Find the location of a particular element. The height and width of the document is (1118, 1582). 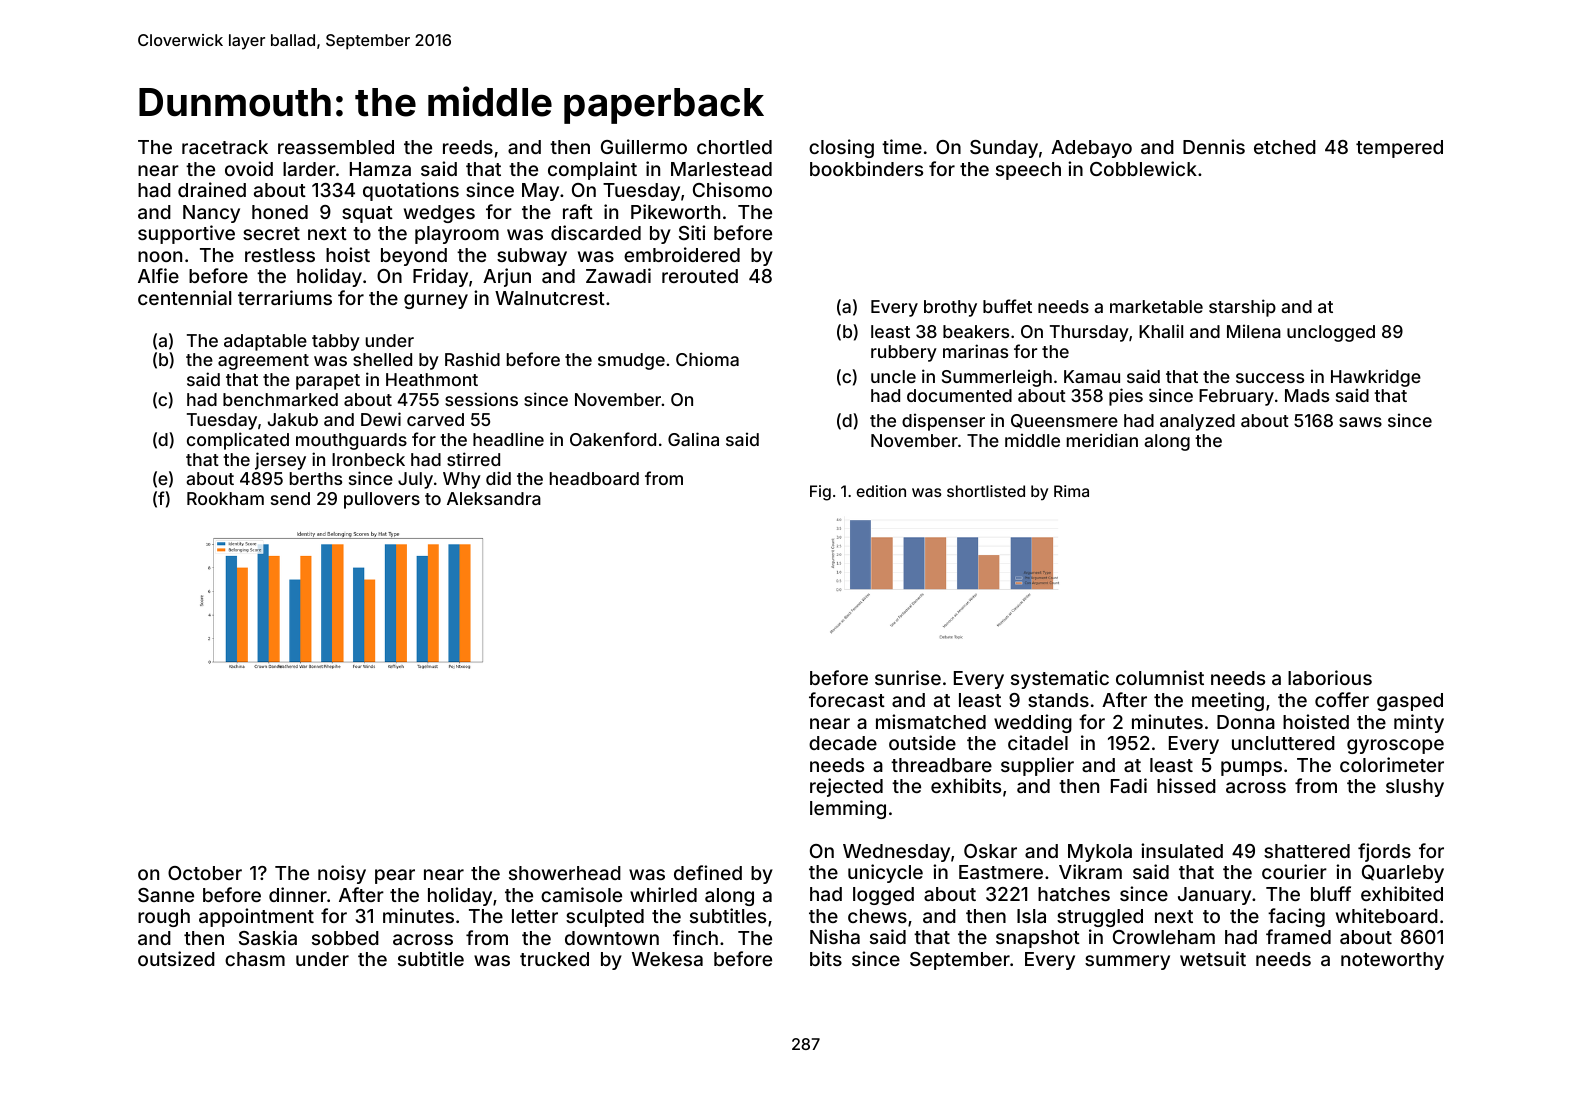

chasm is located at coordinates (255, 959).
